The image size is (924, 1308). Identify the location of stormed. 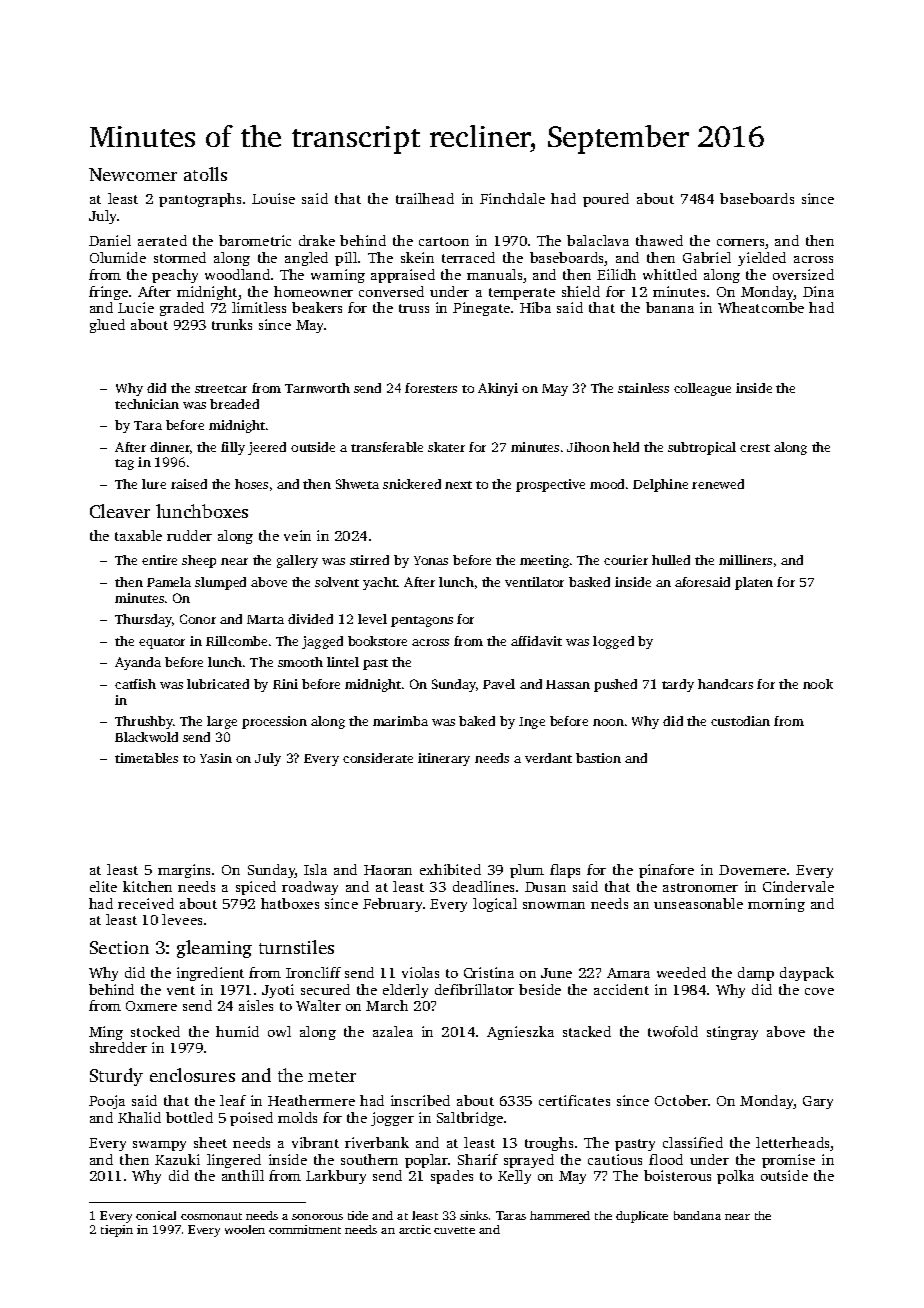
(180, 257).
